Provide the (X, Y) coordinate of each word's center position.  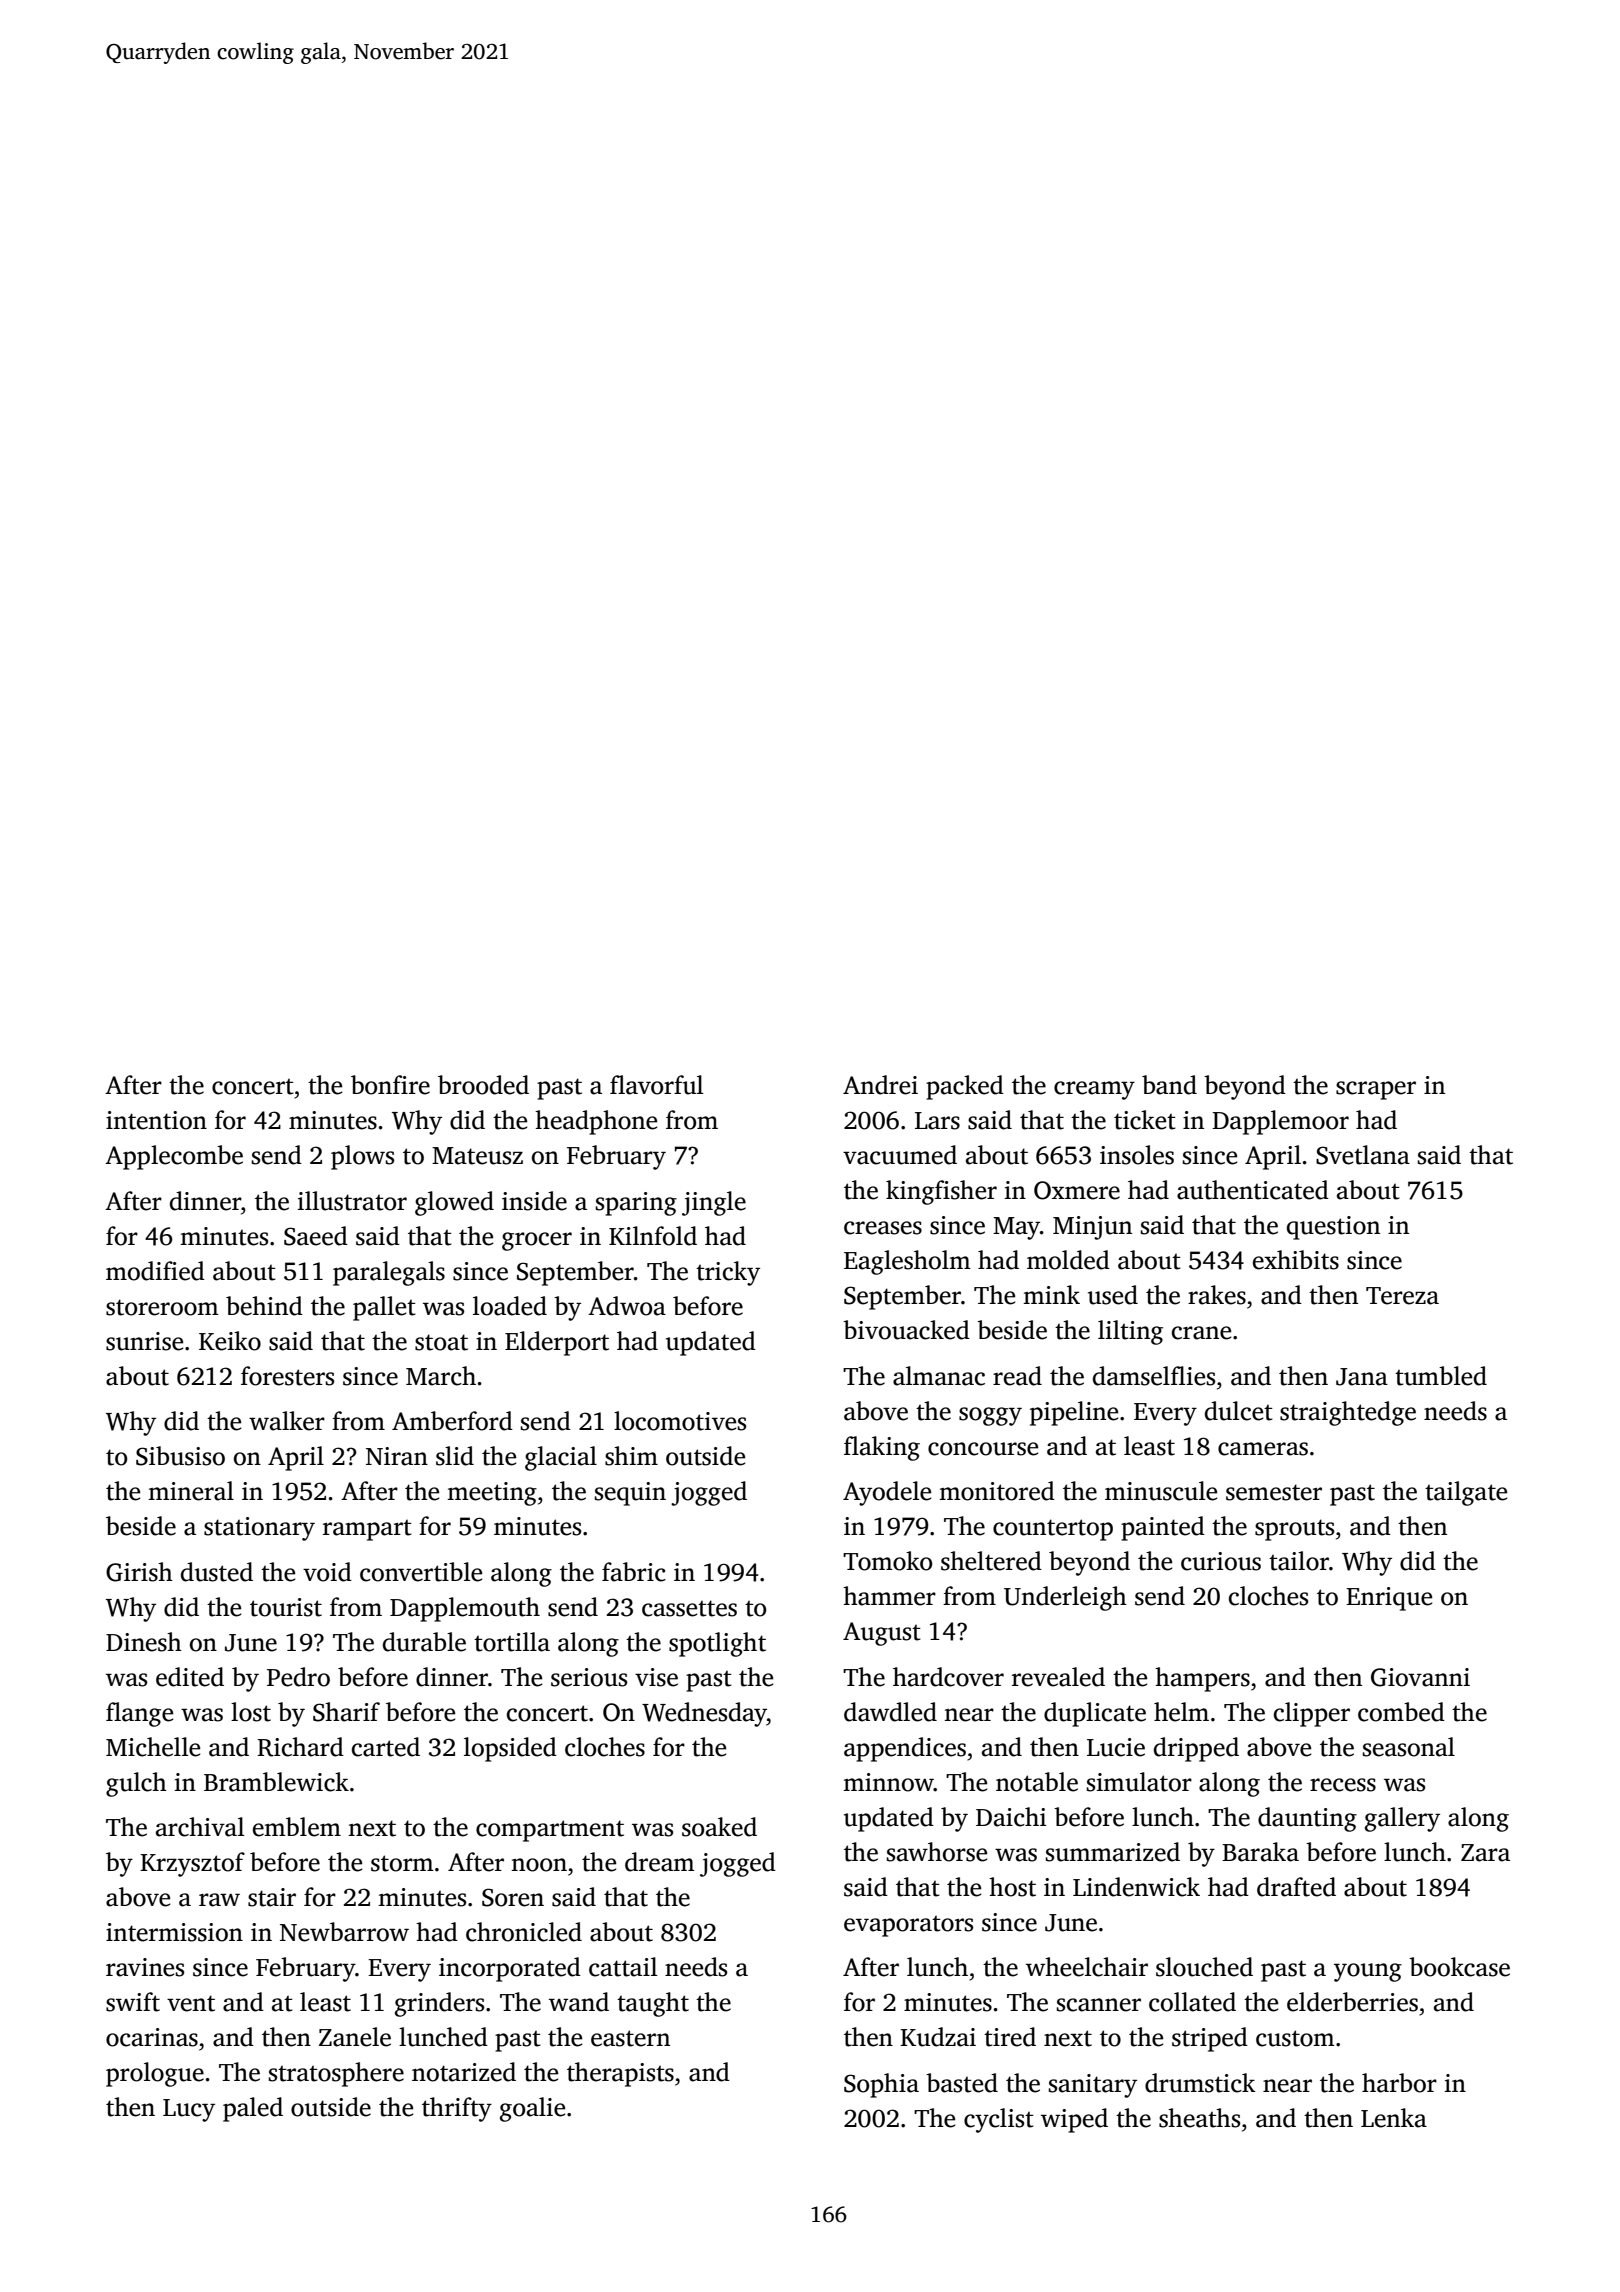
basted (962, 2083)
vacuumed (900, 1155)
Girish (139, 1572)
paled (253, 2109)
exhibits (1296, 1260)
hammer (889, 1596)
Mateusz (477, 1156)
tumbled (1441, 1376)
